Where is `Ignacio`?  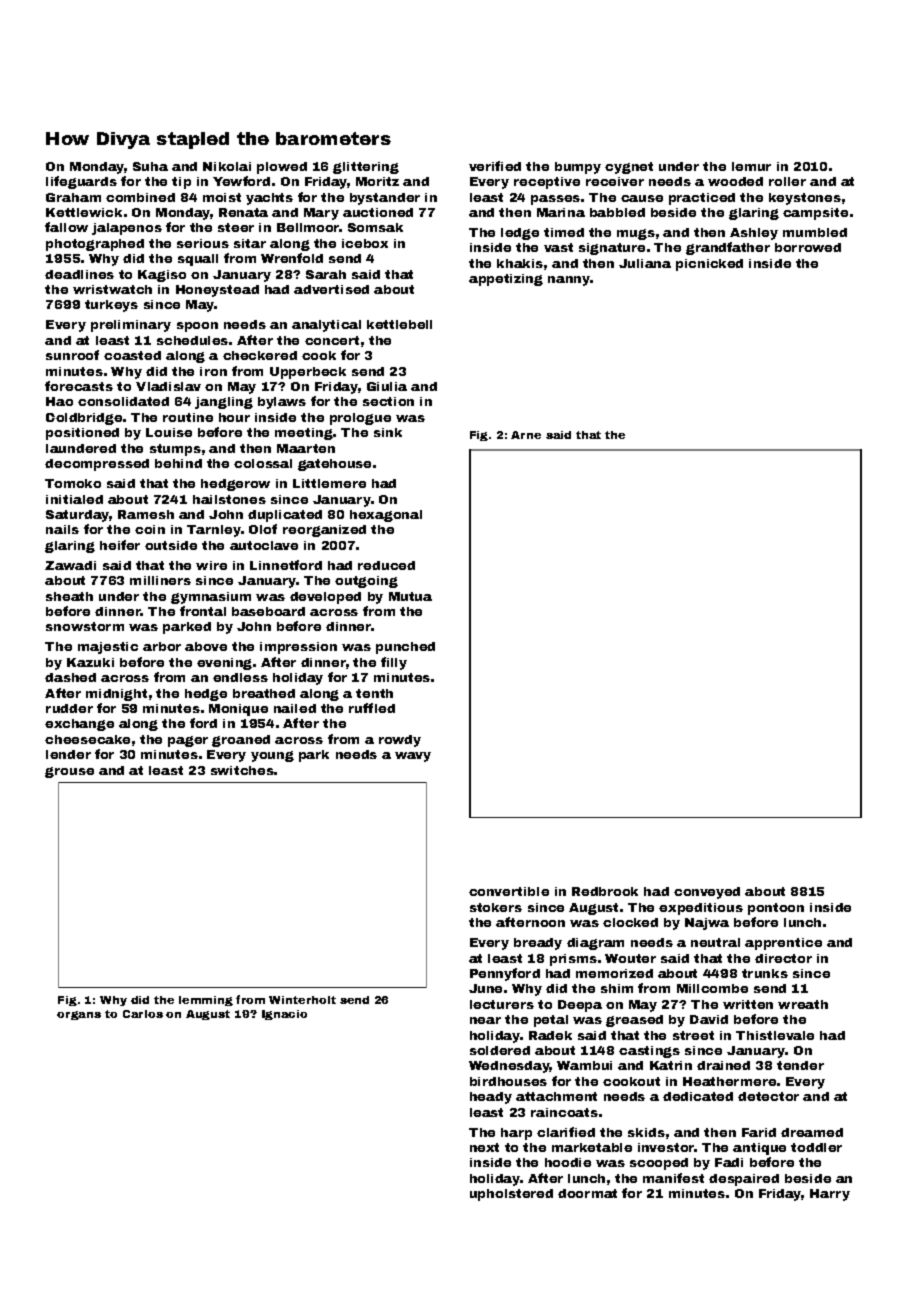
Ignacio is located at coordinates (284, 1015).
